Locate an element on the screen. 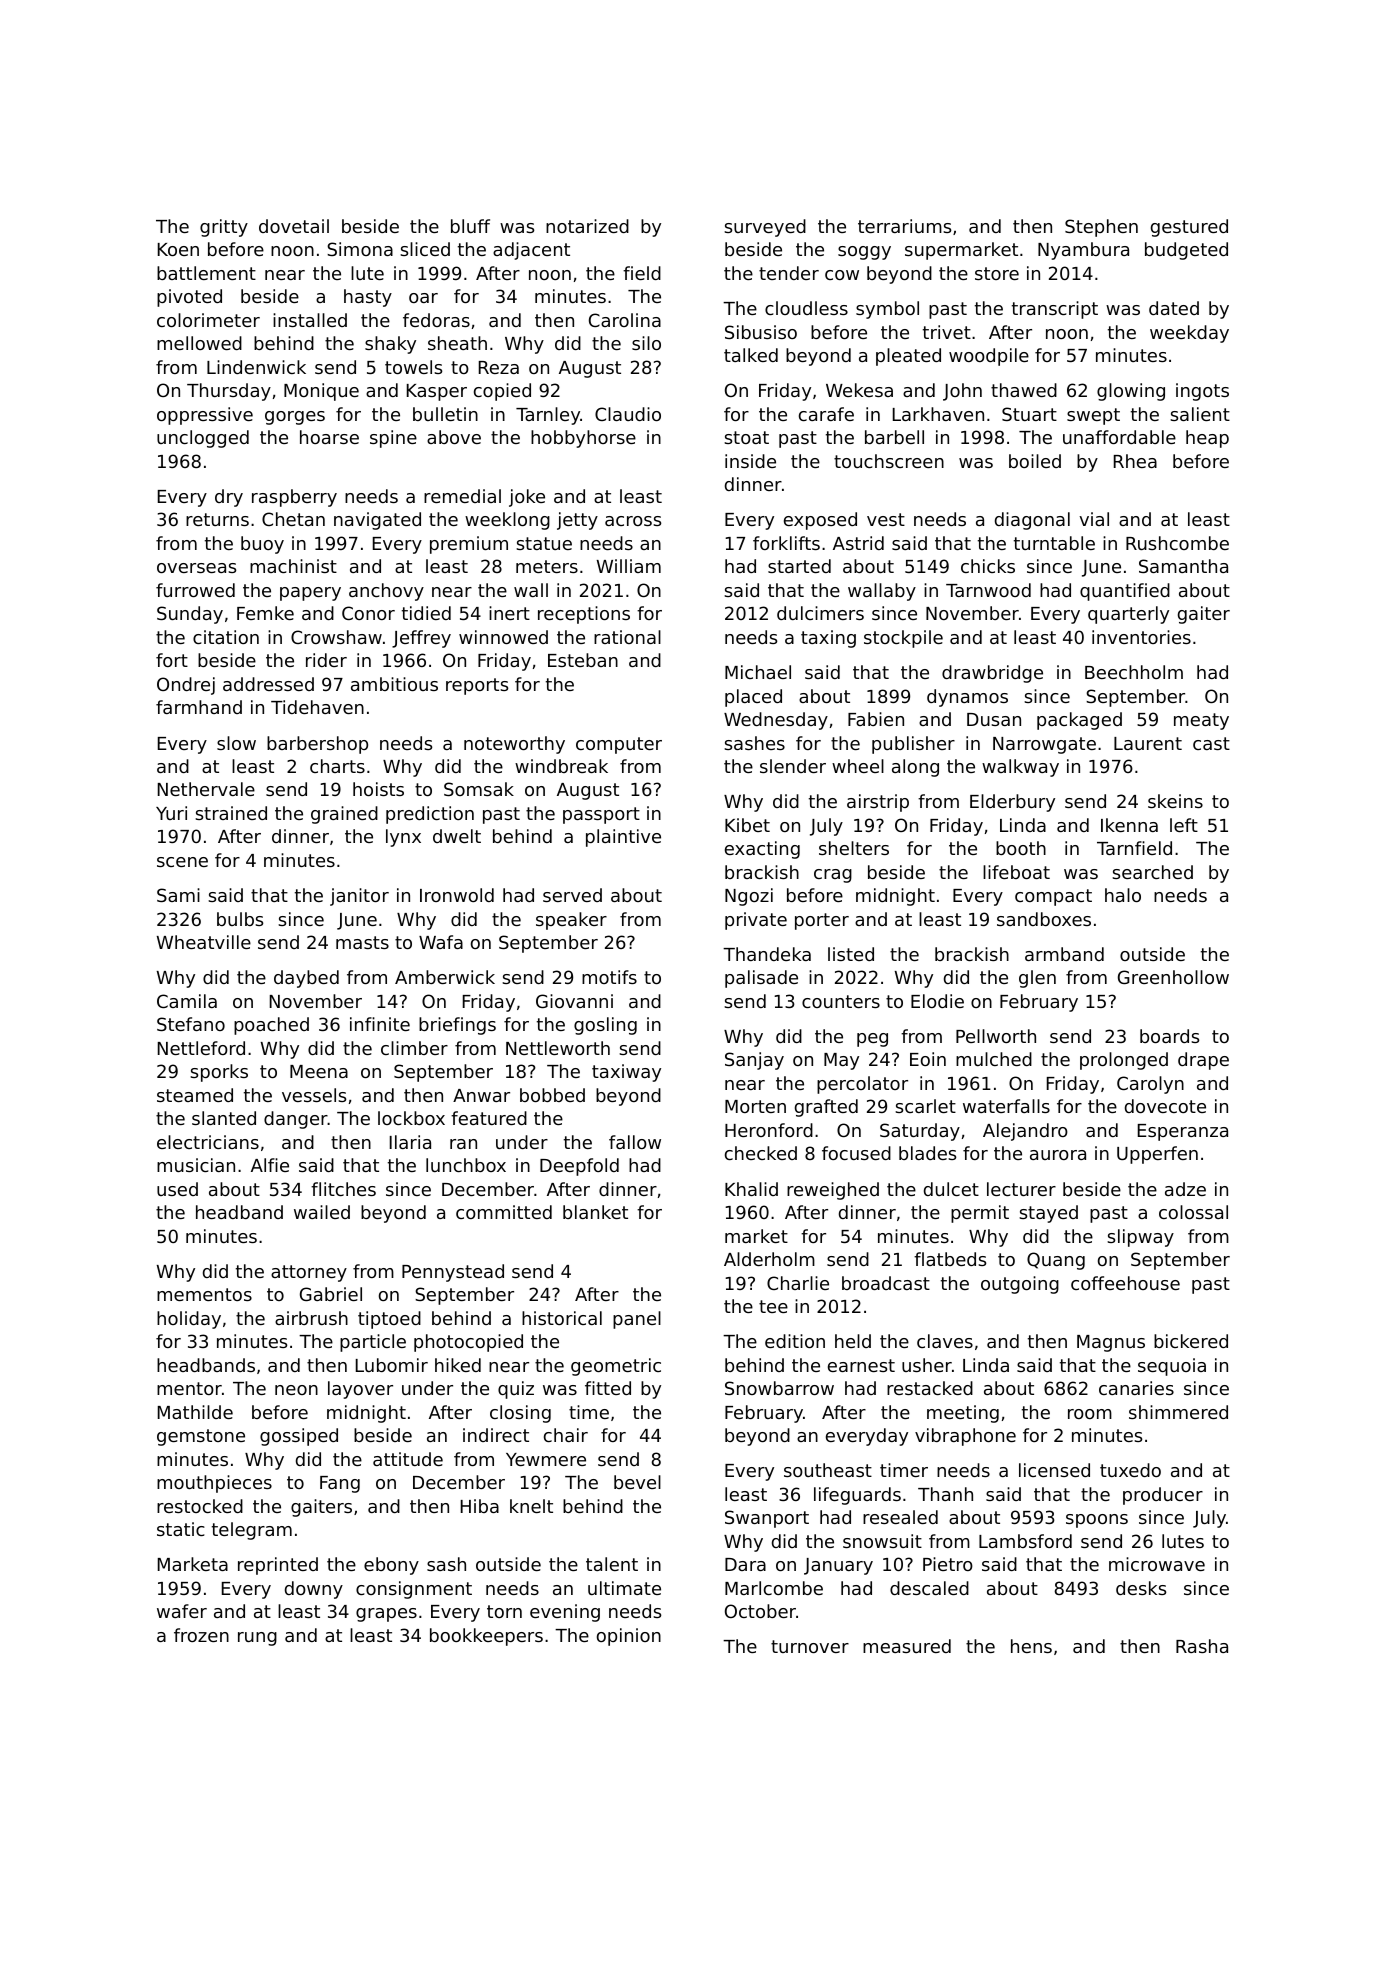 The width and height of the screenshot is (1386, 1969). grapes is located at coordinates (386, 1615).
